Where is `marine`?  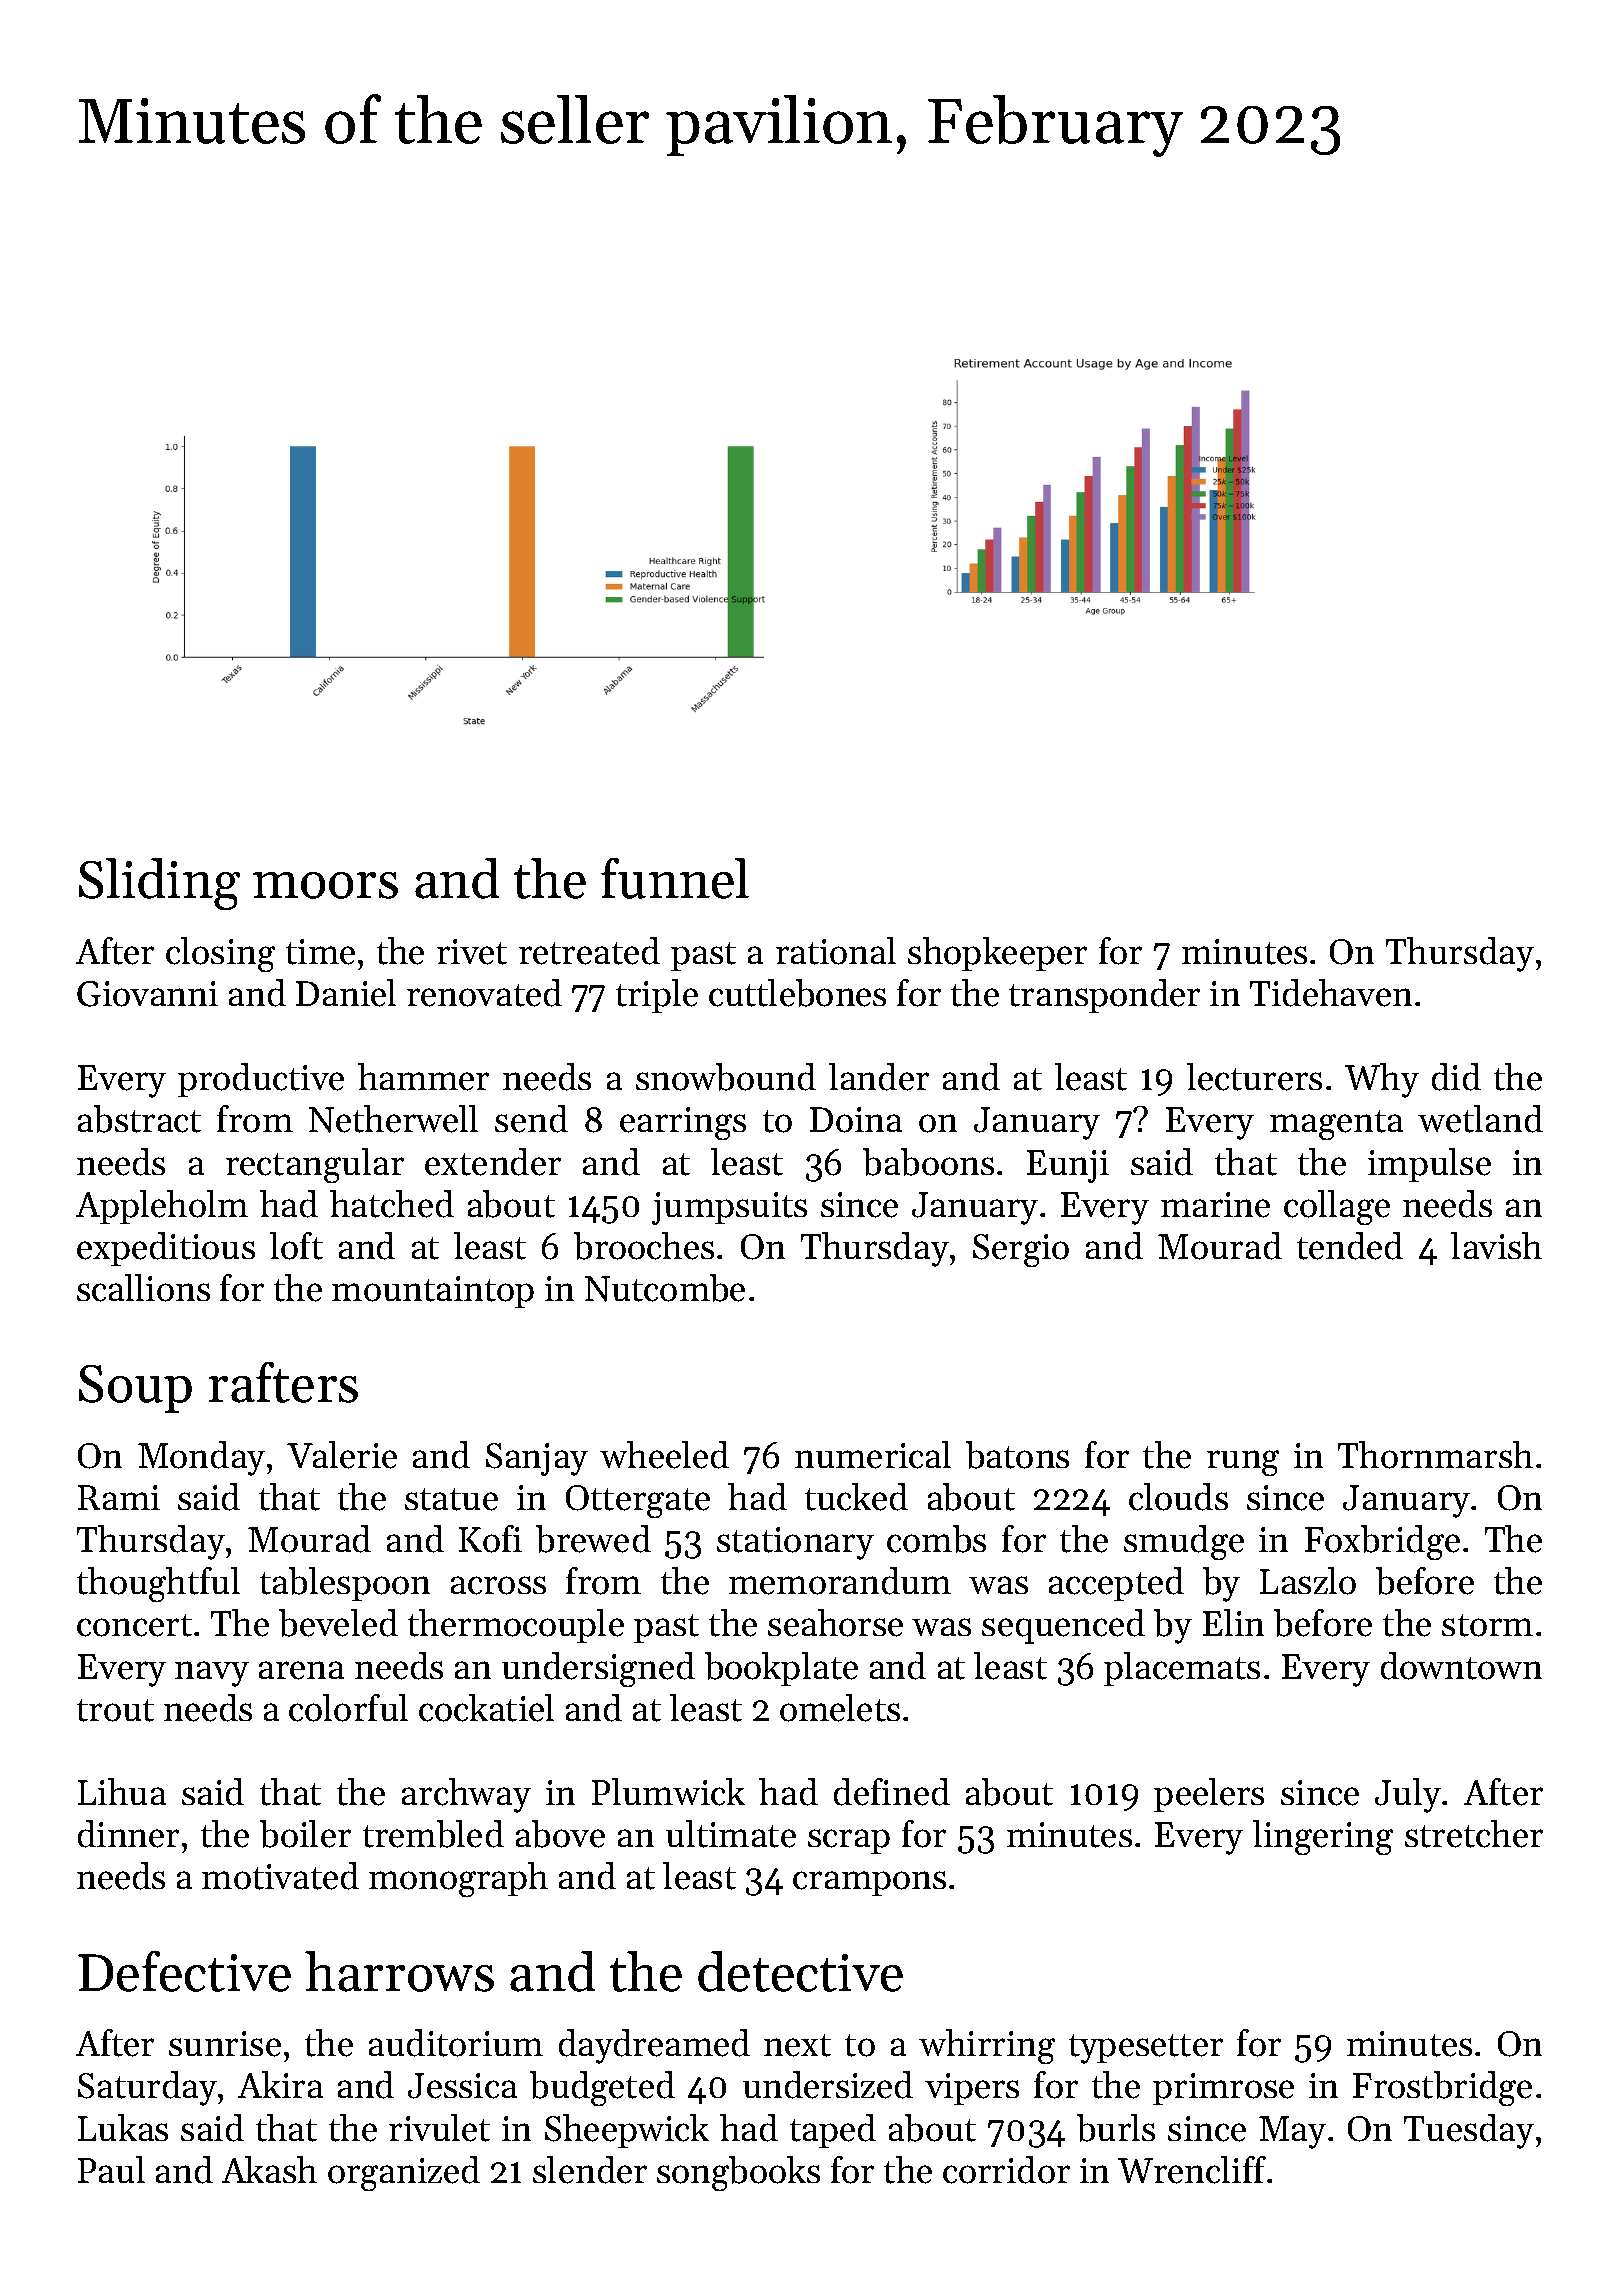 marine is located at coordinates (1215, 1205).
